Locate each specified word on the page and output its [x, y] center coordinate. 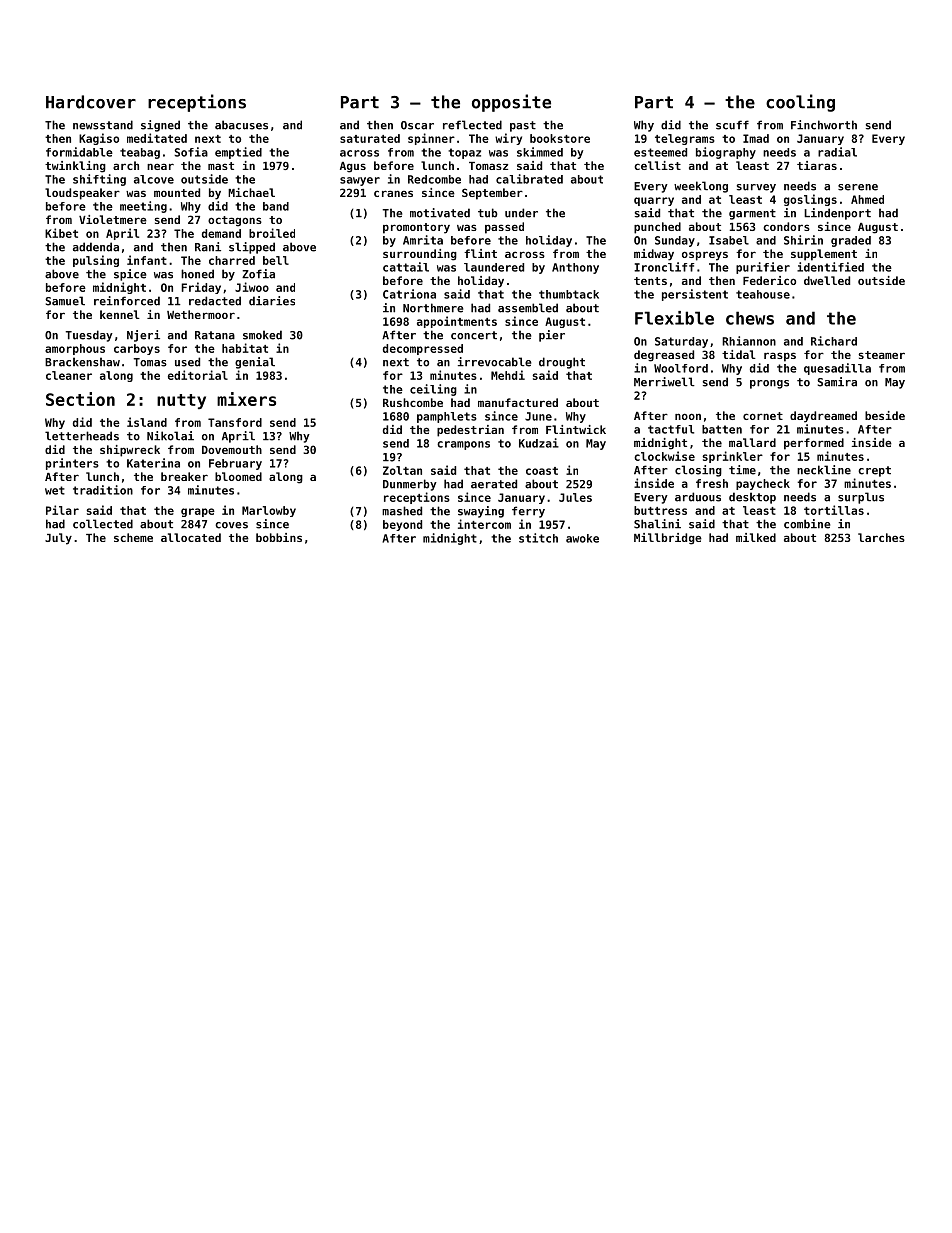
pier [552, 336]
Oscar [417, 125]
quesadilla [837, 369]
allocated [191, 537]
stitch [538, 538]
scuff [732, 125]
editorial [198, 375]
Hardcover [91, 102]
